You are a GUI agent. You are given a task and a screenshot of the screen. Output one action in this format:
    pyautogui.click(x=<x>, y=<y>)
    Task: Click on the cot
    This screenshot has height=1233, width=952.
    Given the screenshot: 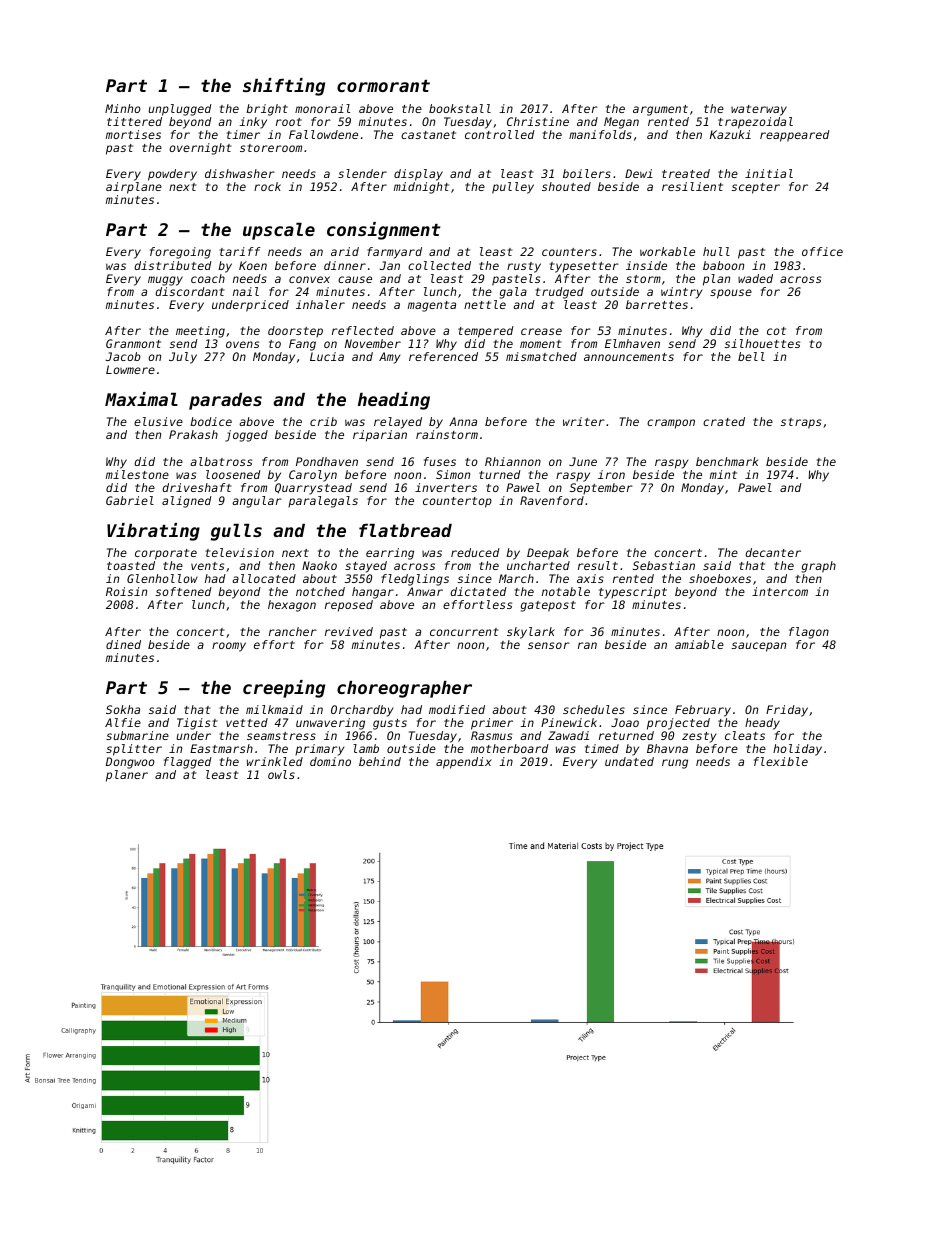 What is the action you would take?
    pyautogui.click(x=776, y=331)
